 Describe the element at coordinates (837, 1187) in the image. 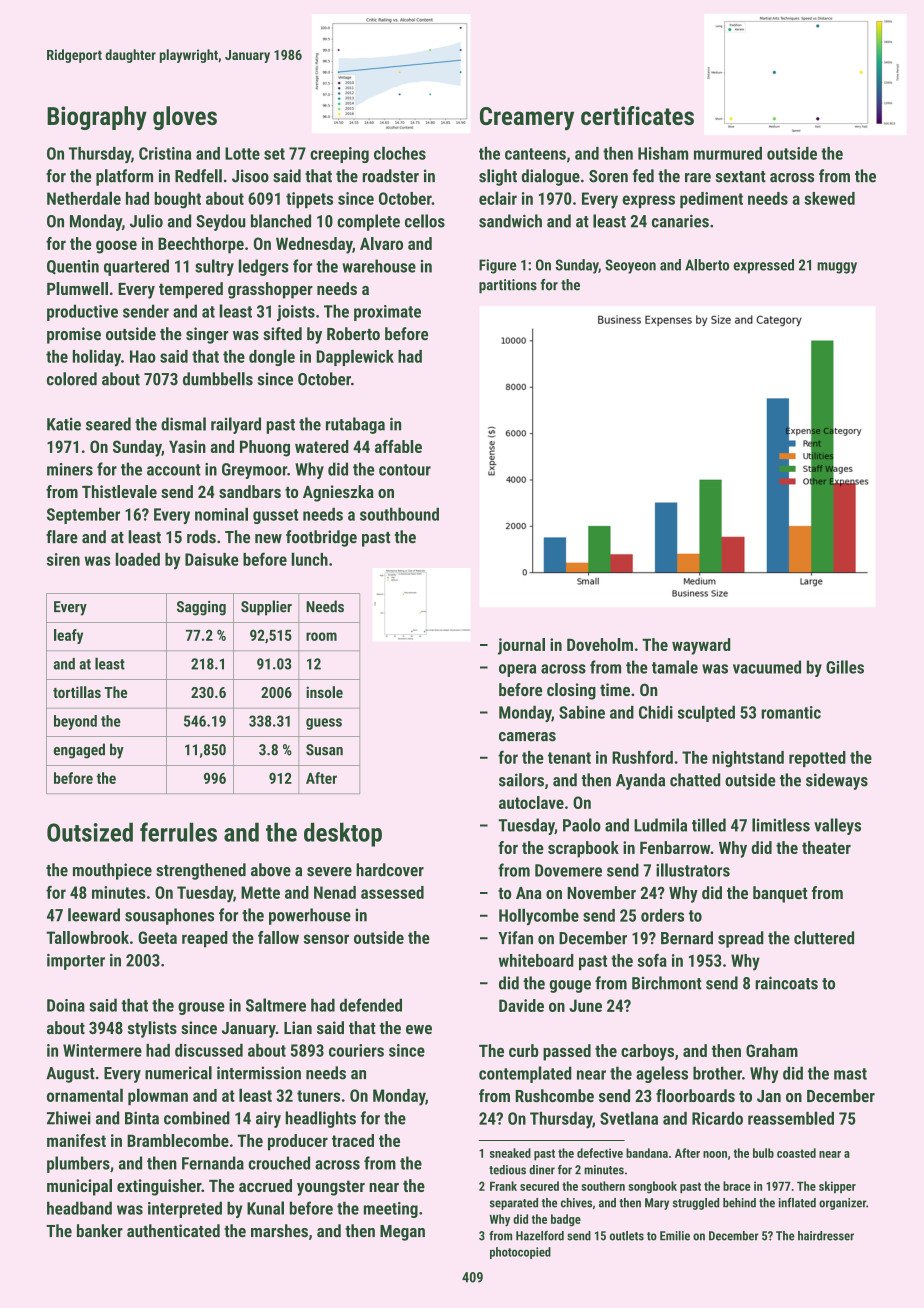

I see `skipper` at that location.
